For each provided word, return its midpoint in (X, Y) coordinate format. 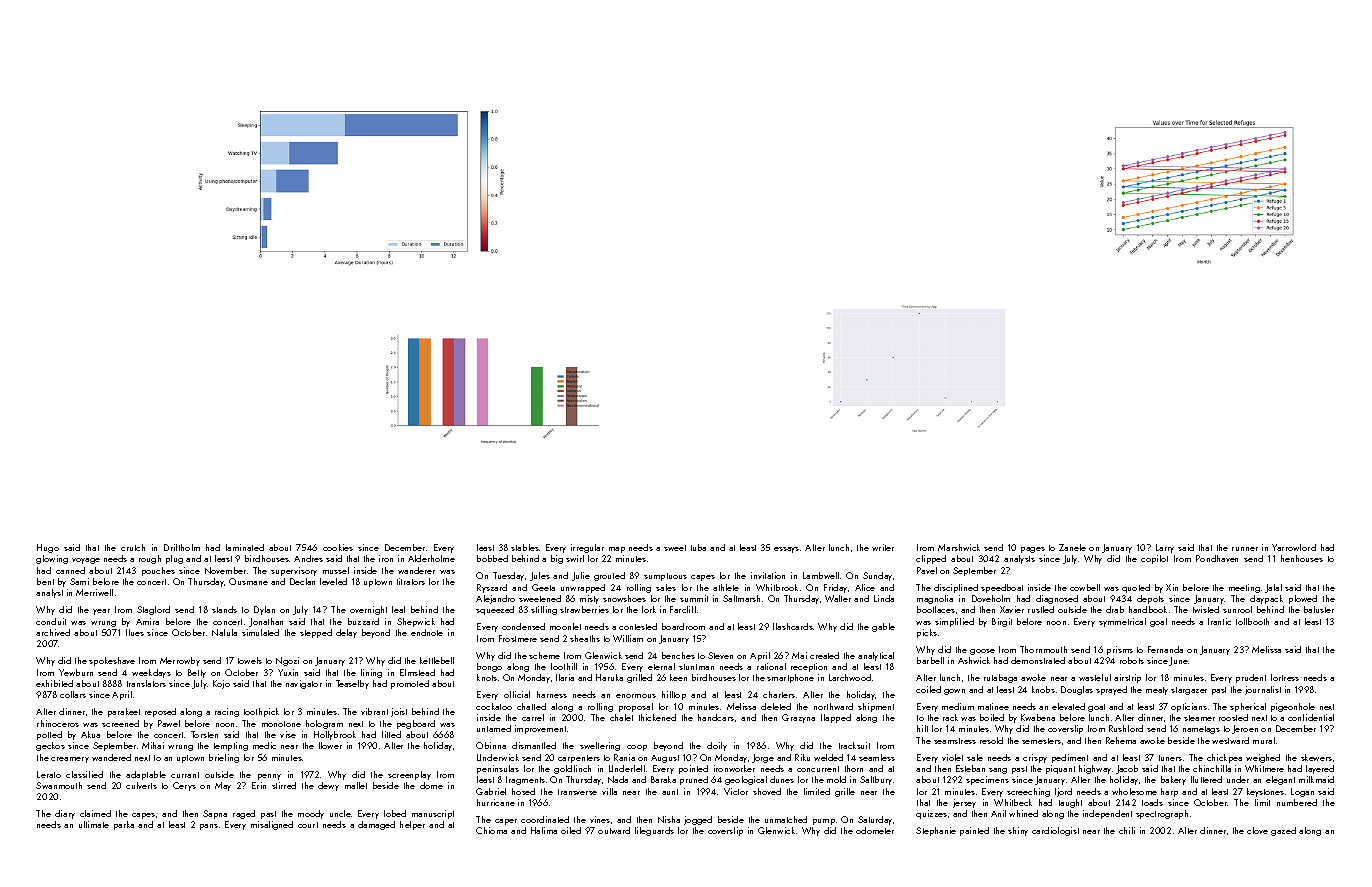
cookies (338, 547)
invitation (768, 575)
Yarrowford (1294, 547)
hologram (324, 724)
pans (209, 827)
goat (1096, 708)
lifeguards (654, 831)
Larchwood (850, 677)
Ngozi (287, 661)
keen (678, 677)
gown (954, 692)
